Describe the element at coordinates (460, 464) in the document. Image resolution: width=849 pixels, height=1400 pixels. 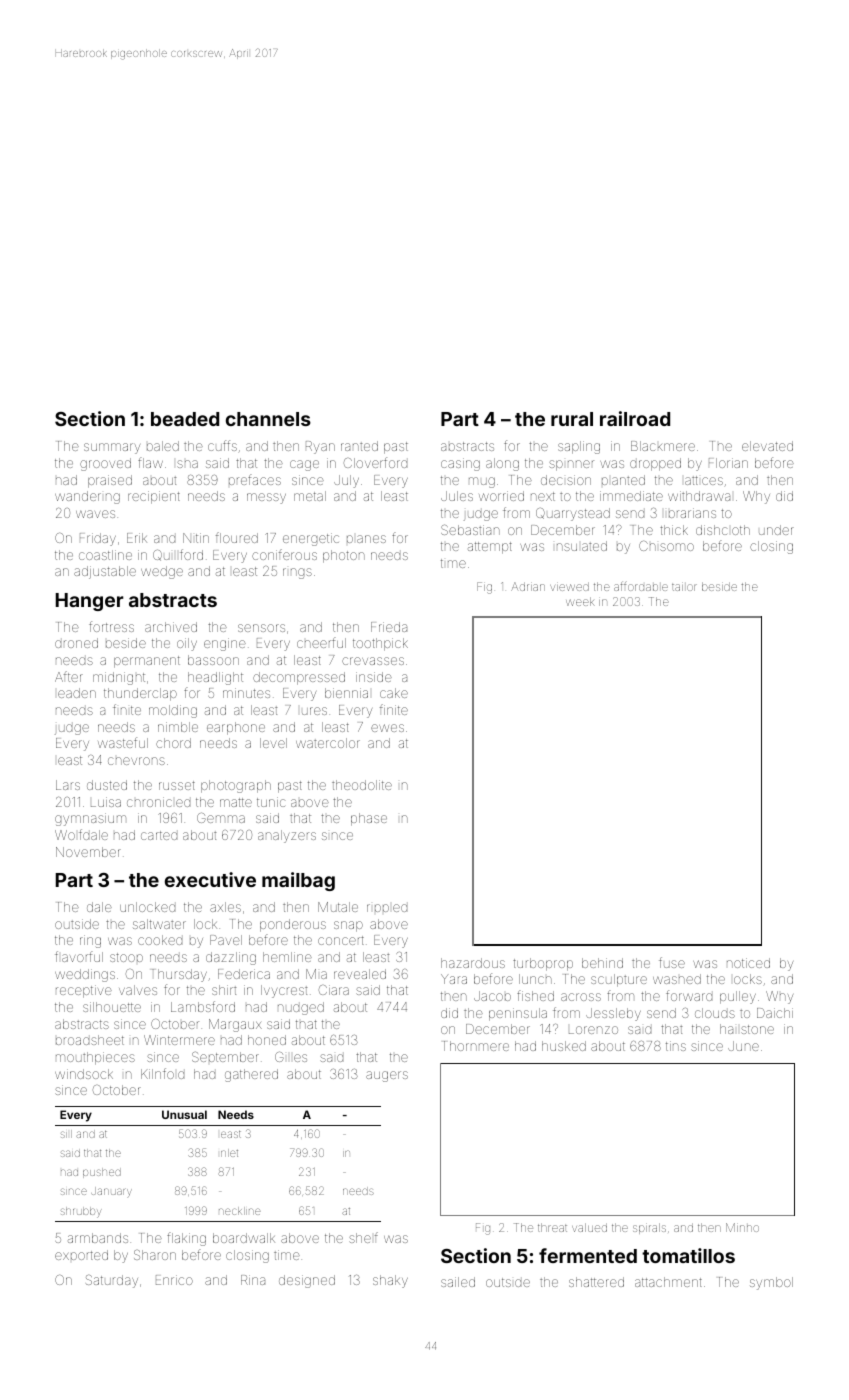
I see `casing` at that location.
